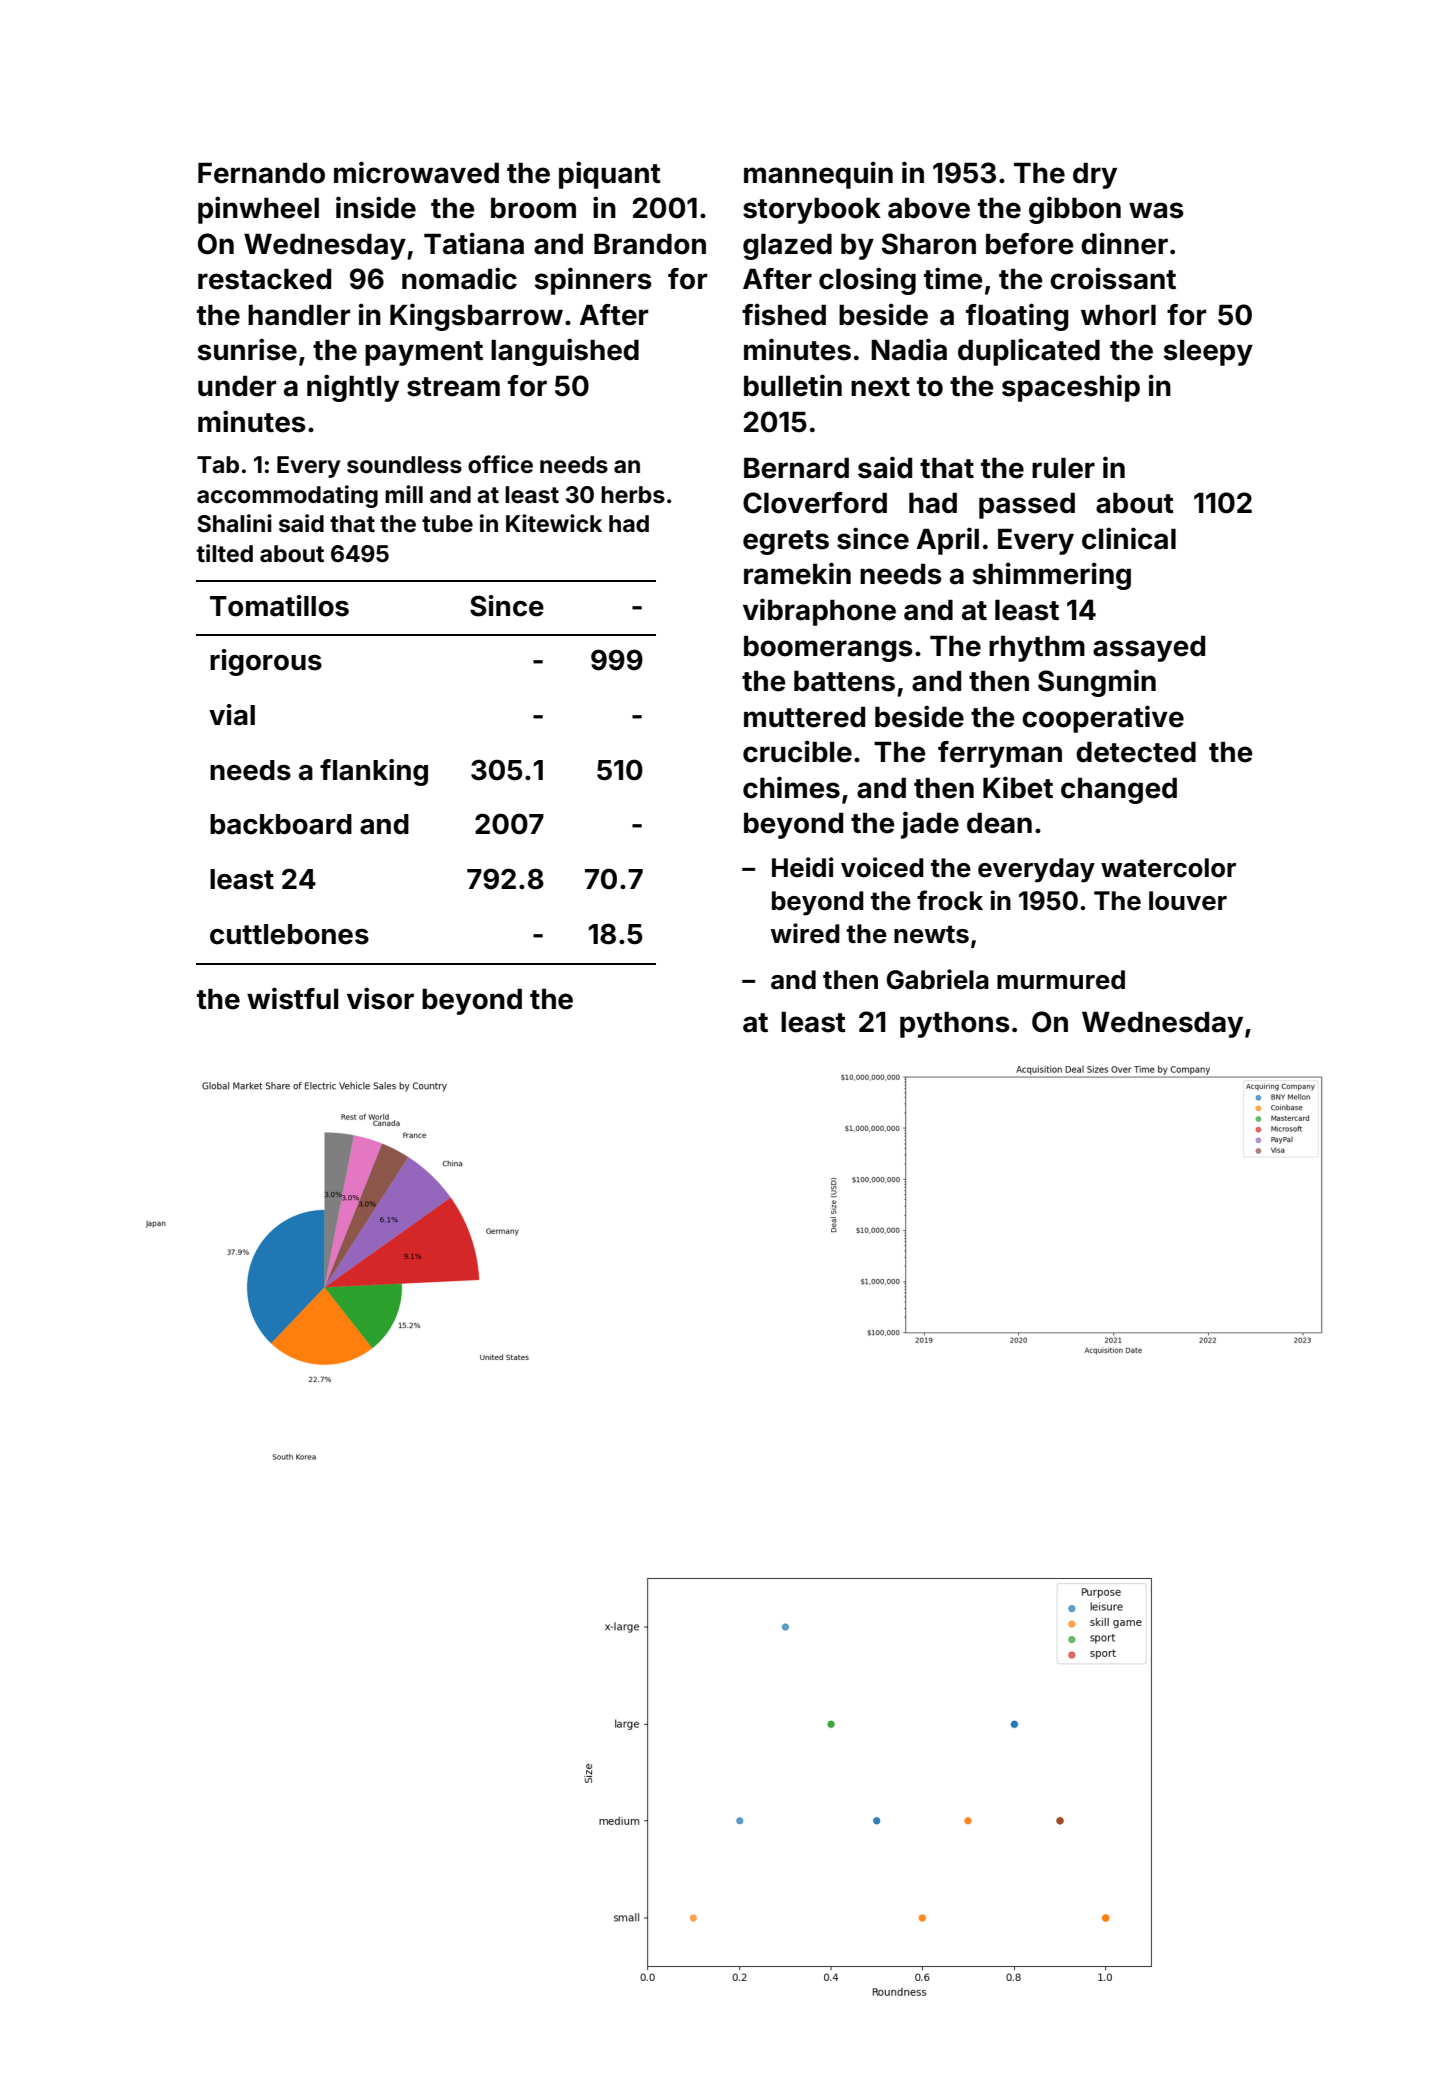 The height and width of the screenshot is (2100, 1450). Describe the element at coordinates (554, 523) in the screenshot. I see `Kitewick` at that location.
